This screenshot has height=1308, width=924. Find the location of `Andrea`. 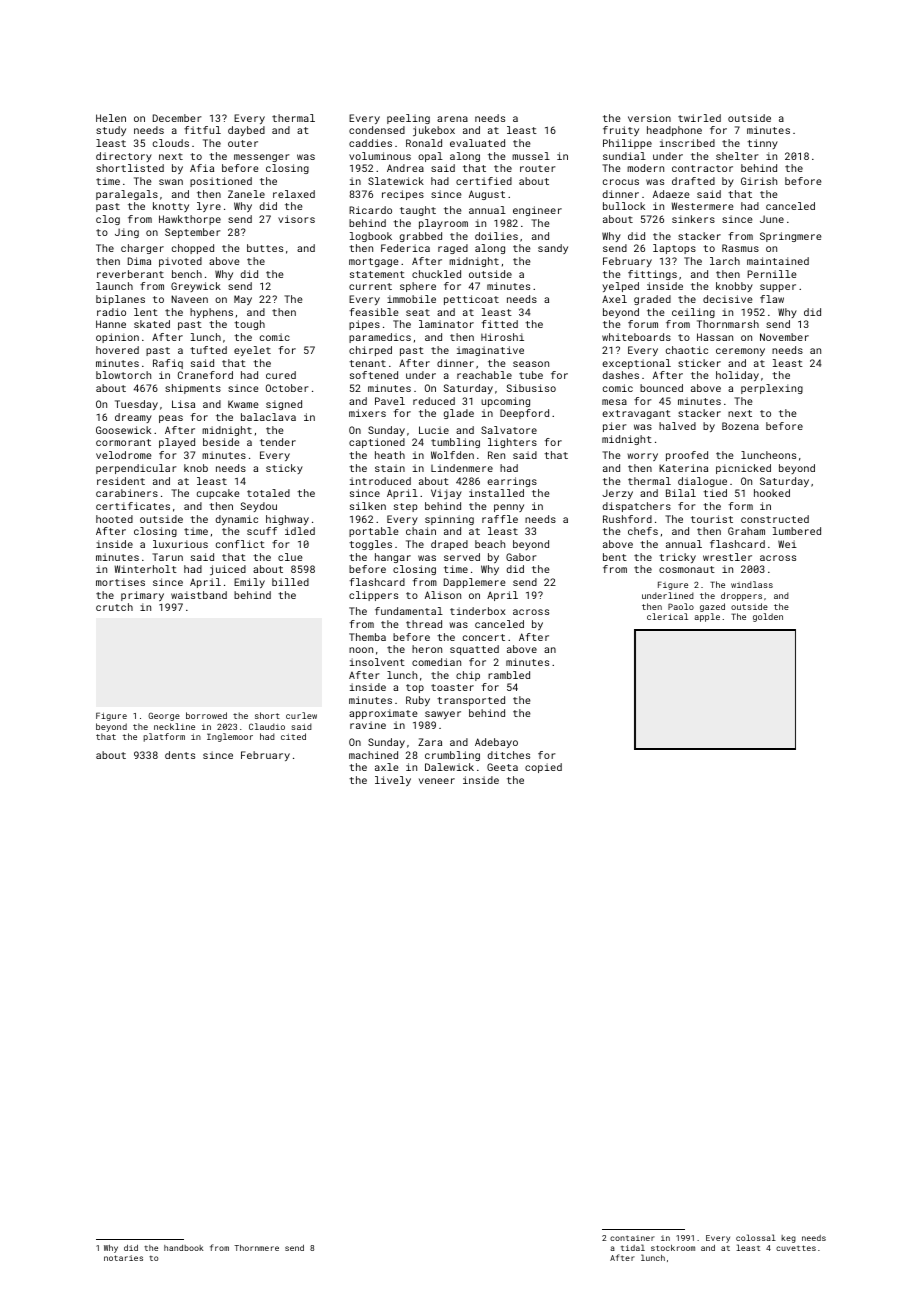

Andrea is located at coordinates (405, 168).
